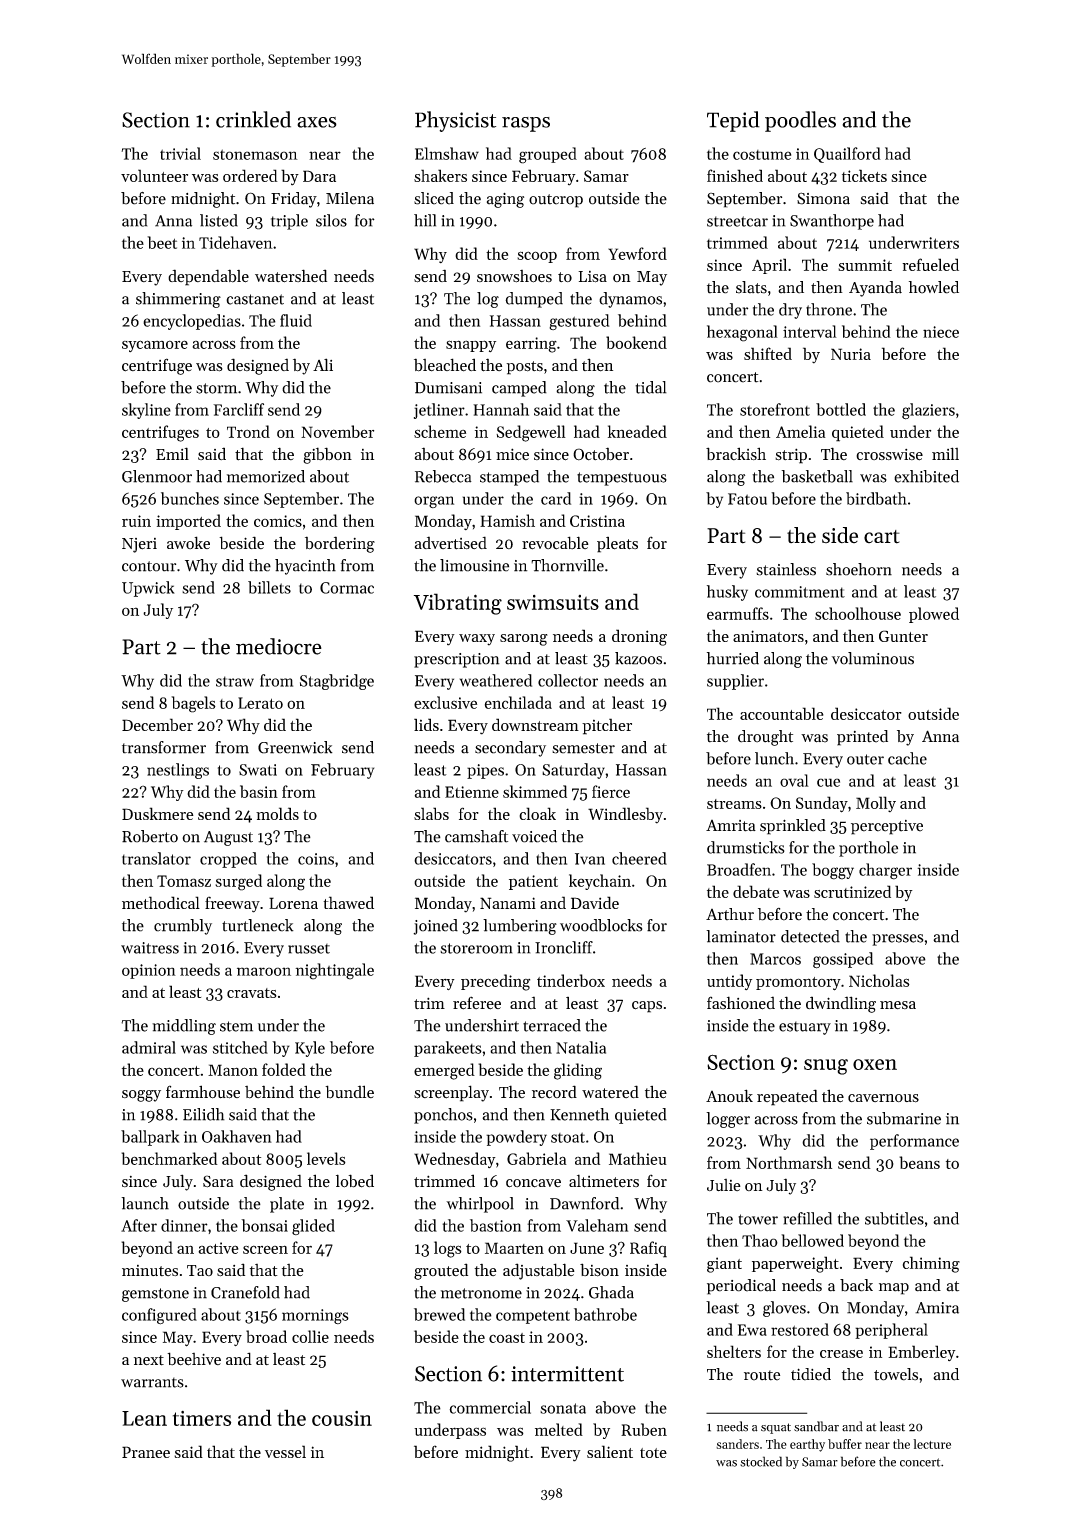 This screenshot has width=1081, height=1529. I want to click on crinkled, so click(253, 119).
